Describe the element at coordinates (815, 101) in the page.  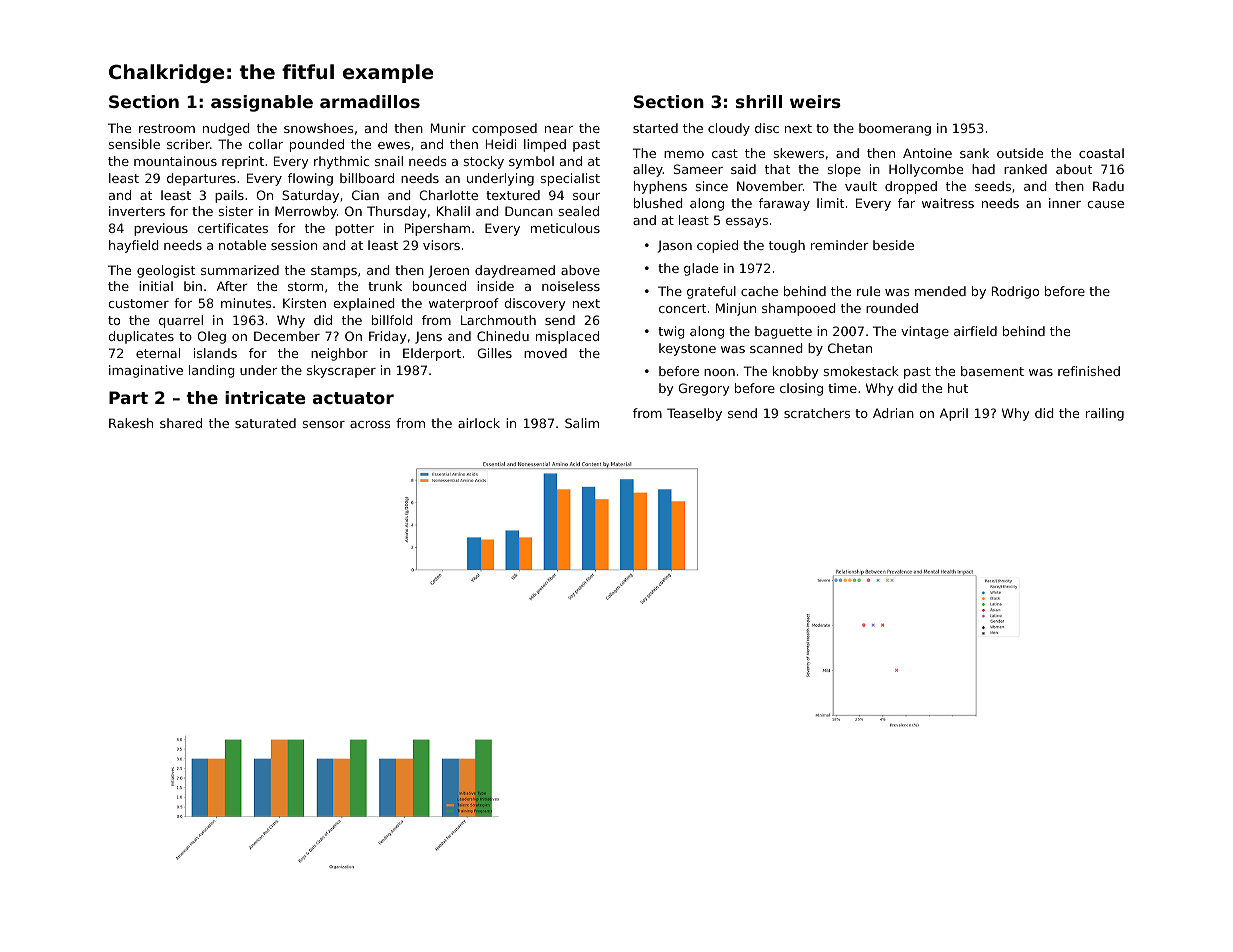
I see `weirs` at that location.
